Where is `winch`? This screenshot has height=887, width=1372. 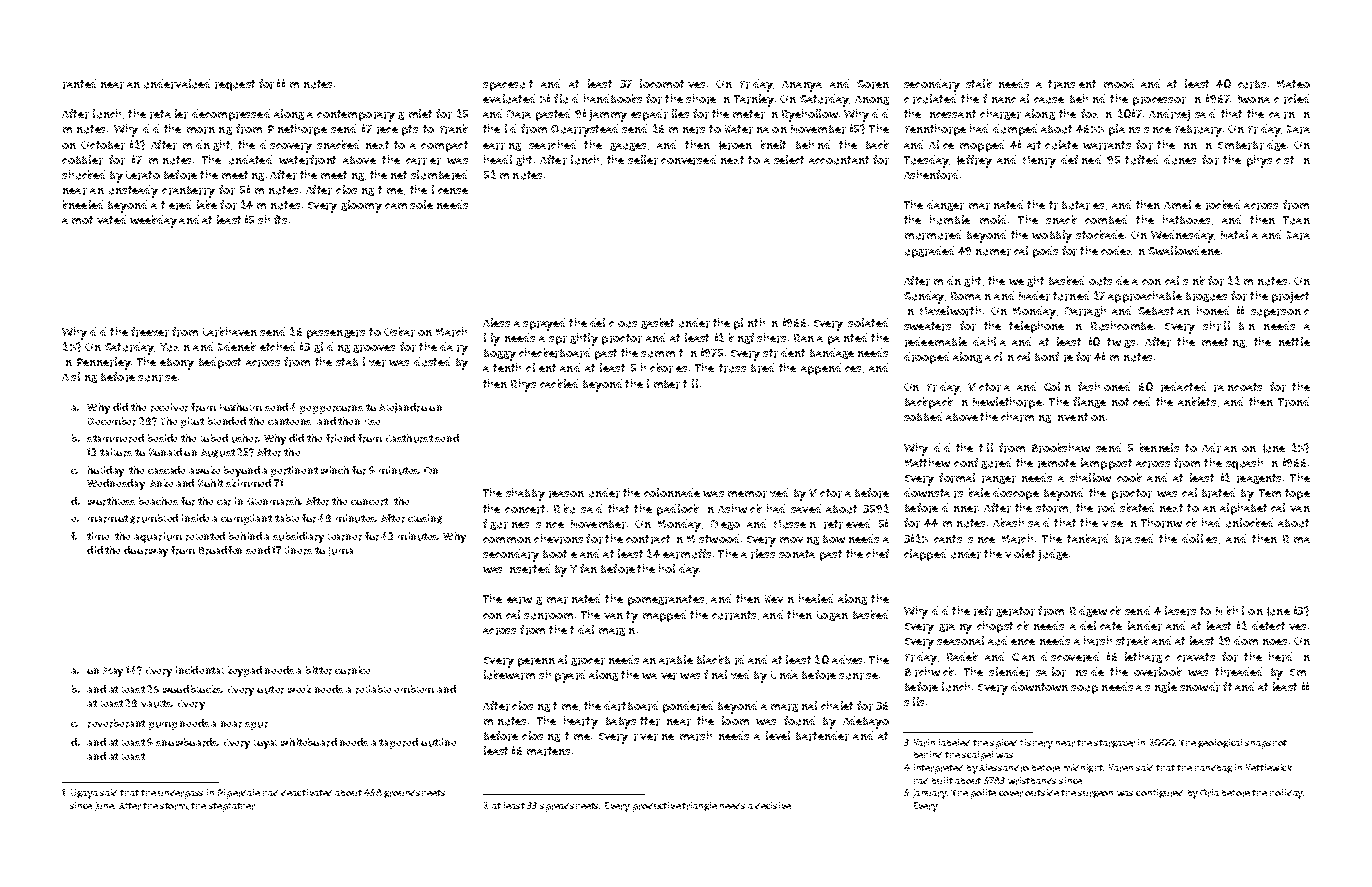 winch is located at coordinates (335, 470).
